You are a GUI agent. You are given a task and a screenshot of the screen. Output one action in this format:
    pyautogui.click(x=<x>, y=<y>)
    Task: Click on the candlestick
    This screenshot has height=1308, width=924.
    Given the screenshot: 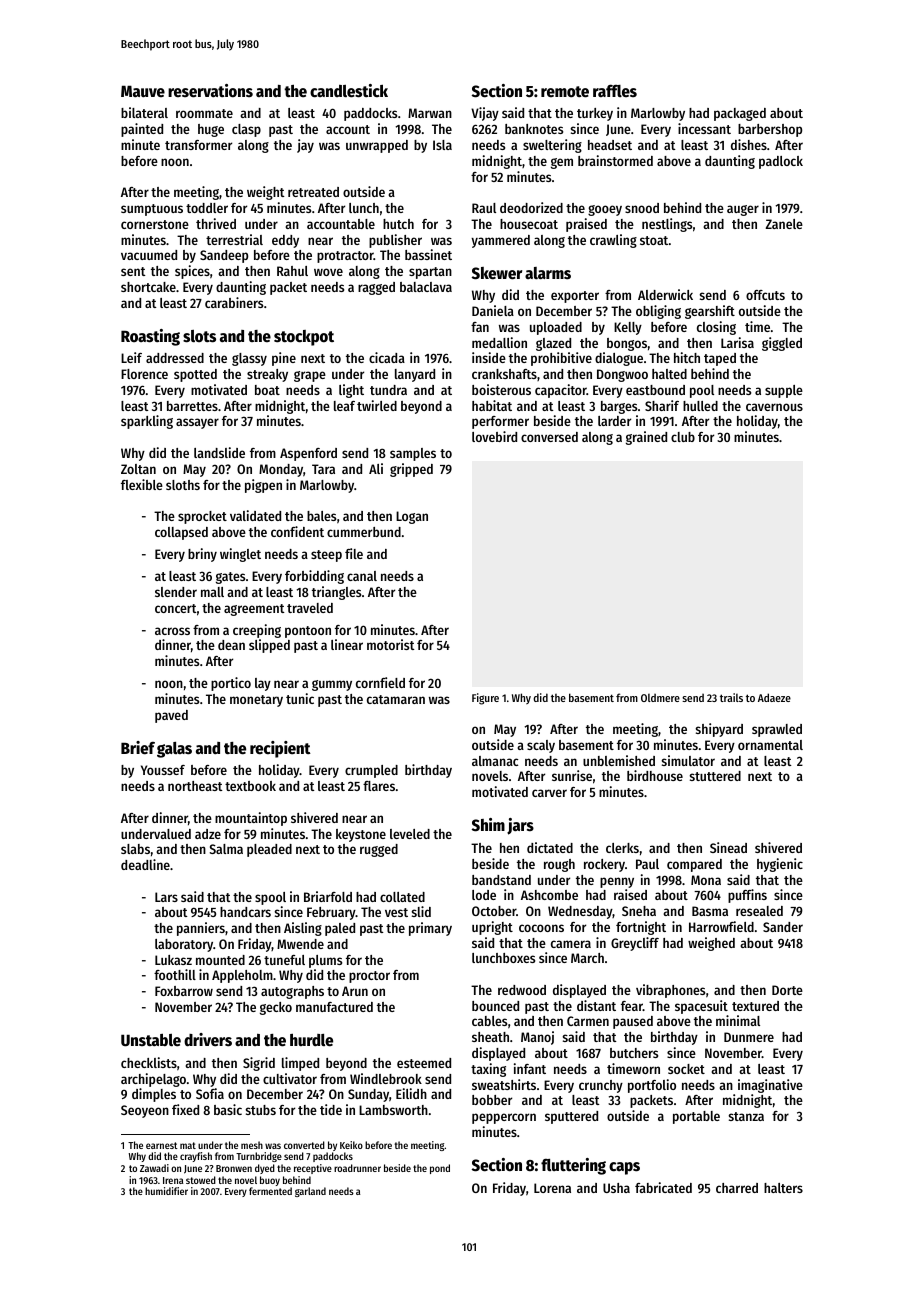 What is the action you would take?
    pyautogui.click(x=349, y=91)
